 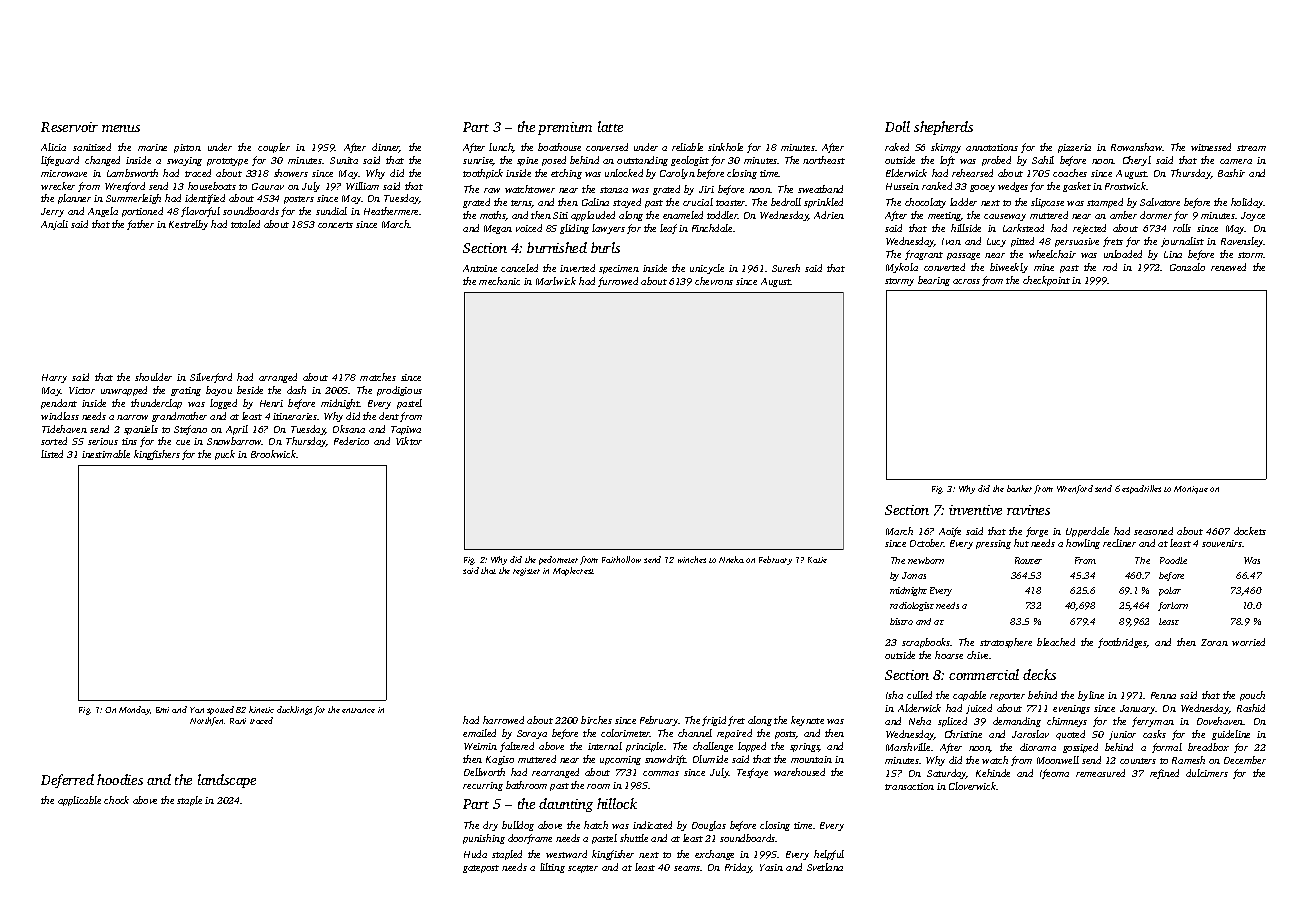 What do you see at coordinates (134, 710) in the screenshot?
I see `Monday` at bounding box center [134, 710].
